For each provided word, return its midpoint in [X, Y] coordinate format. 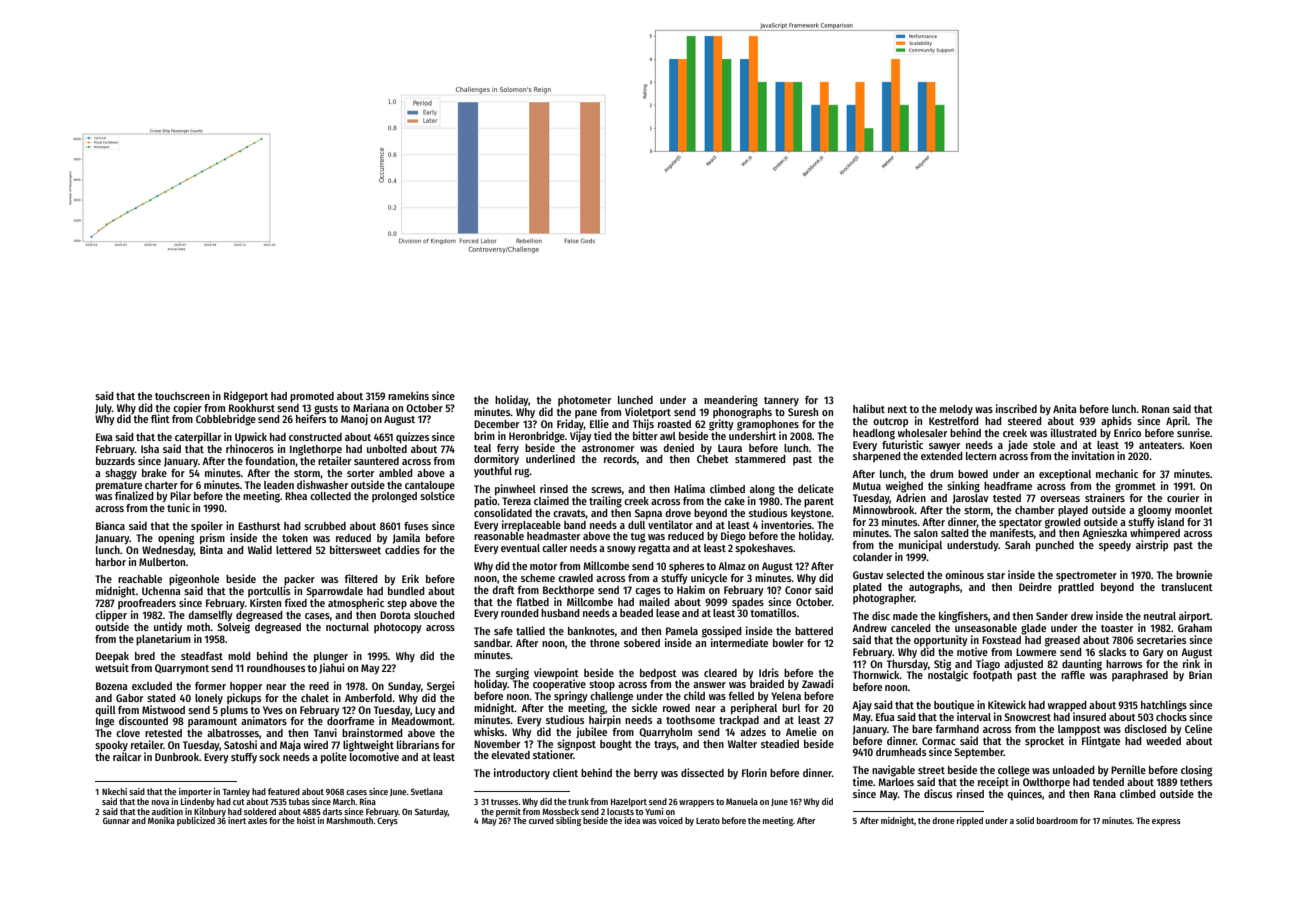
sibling [568, 821]
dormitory [496, 459]
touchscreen [182, 396]
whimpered [1155, 534]
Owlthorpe [1046, 783]
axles [257, 820]
